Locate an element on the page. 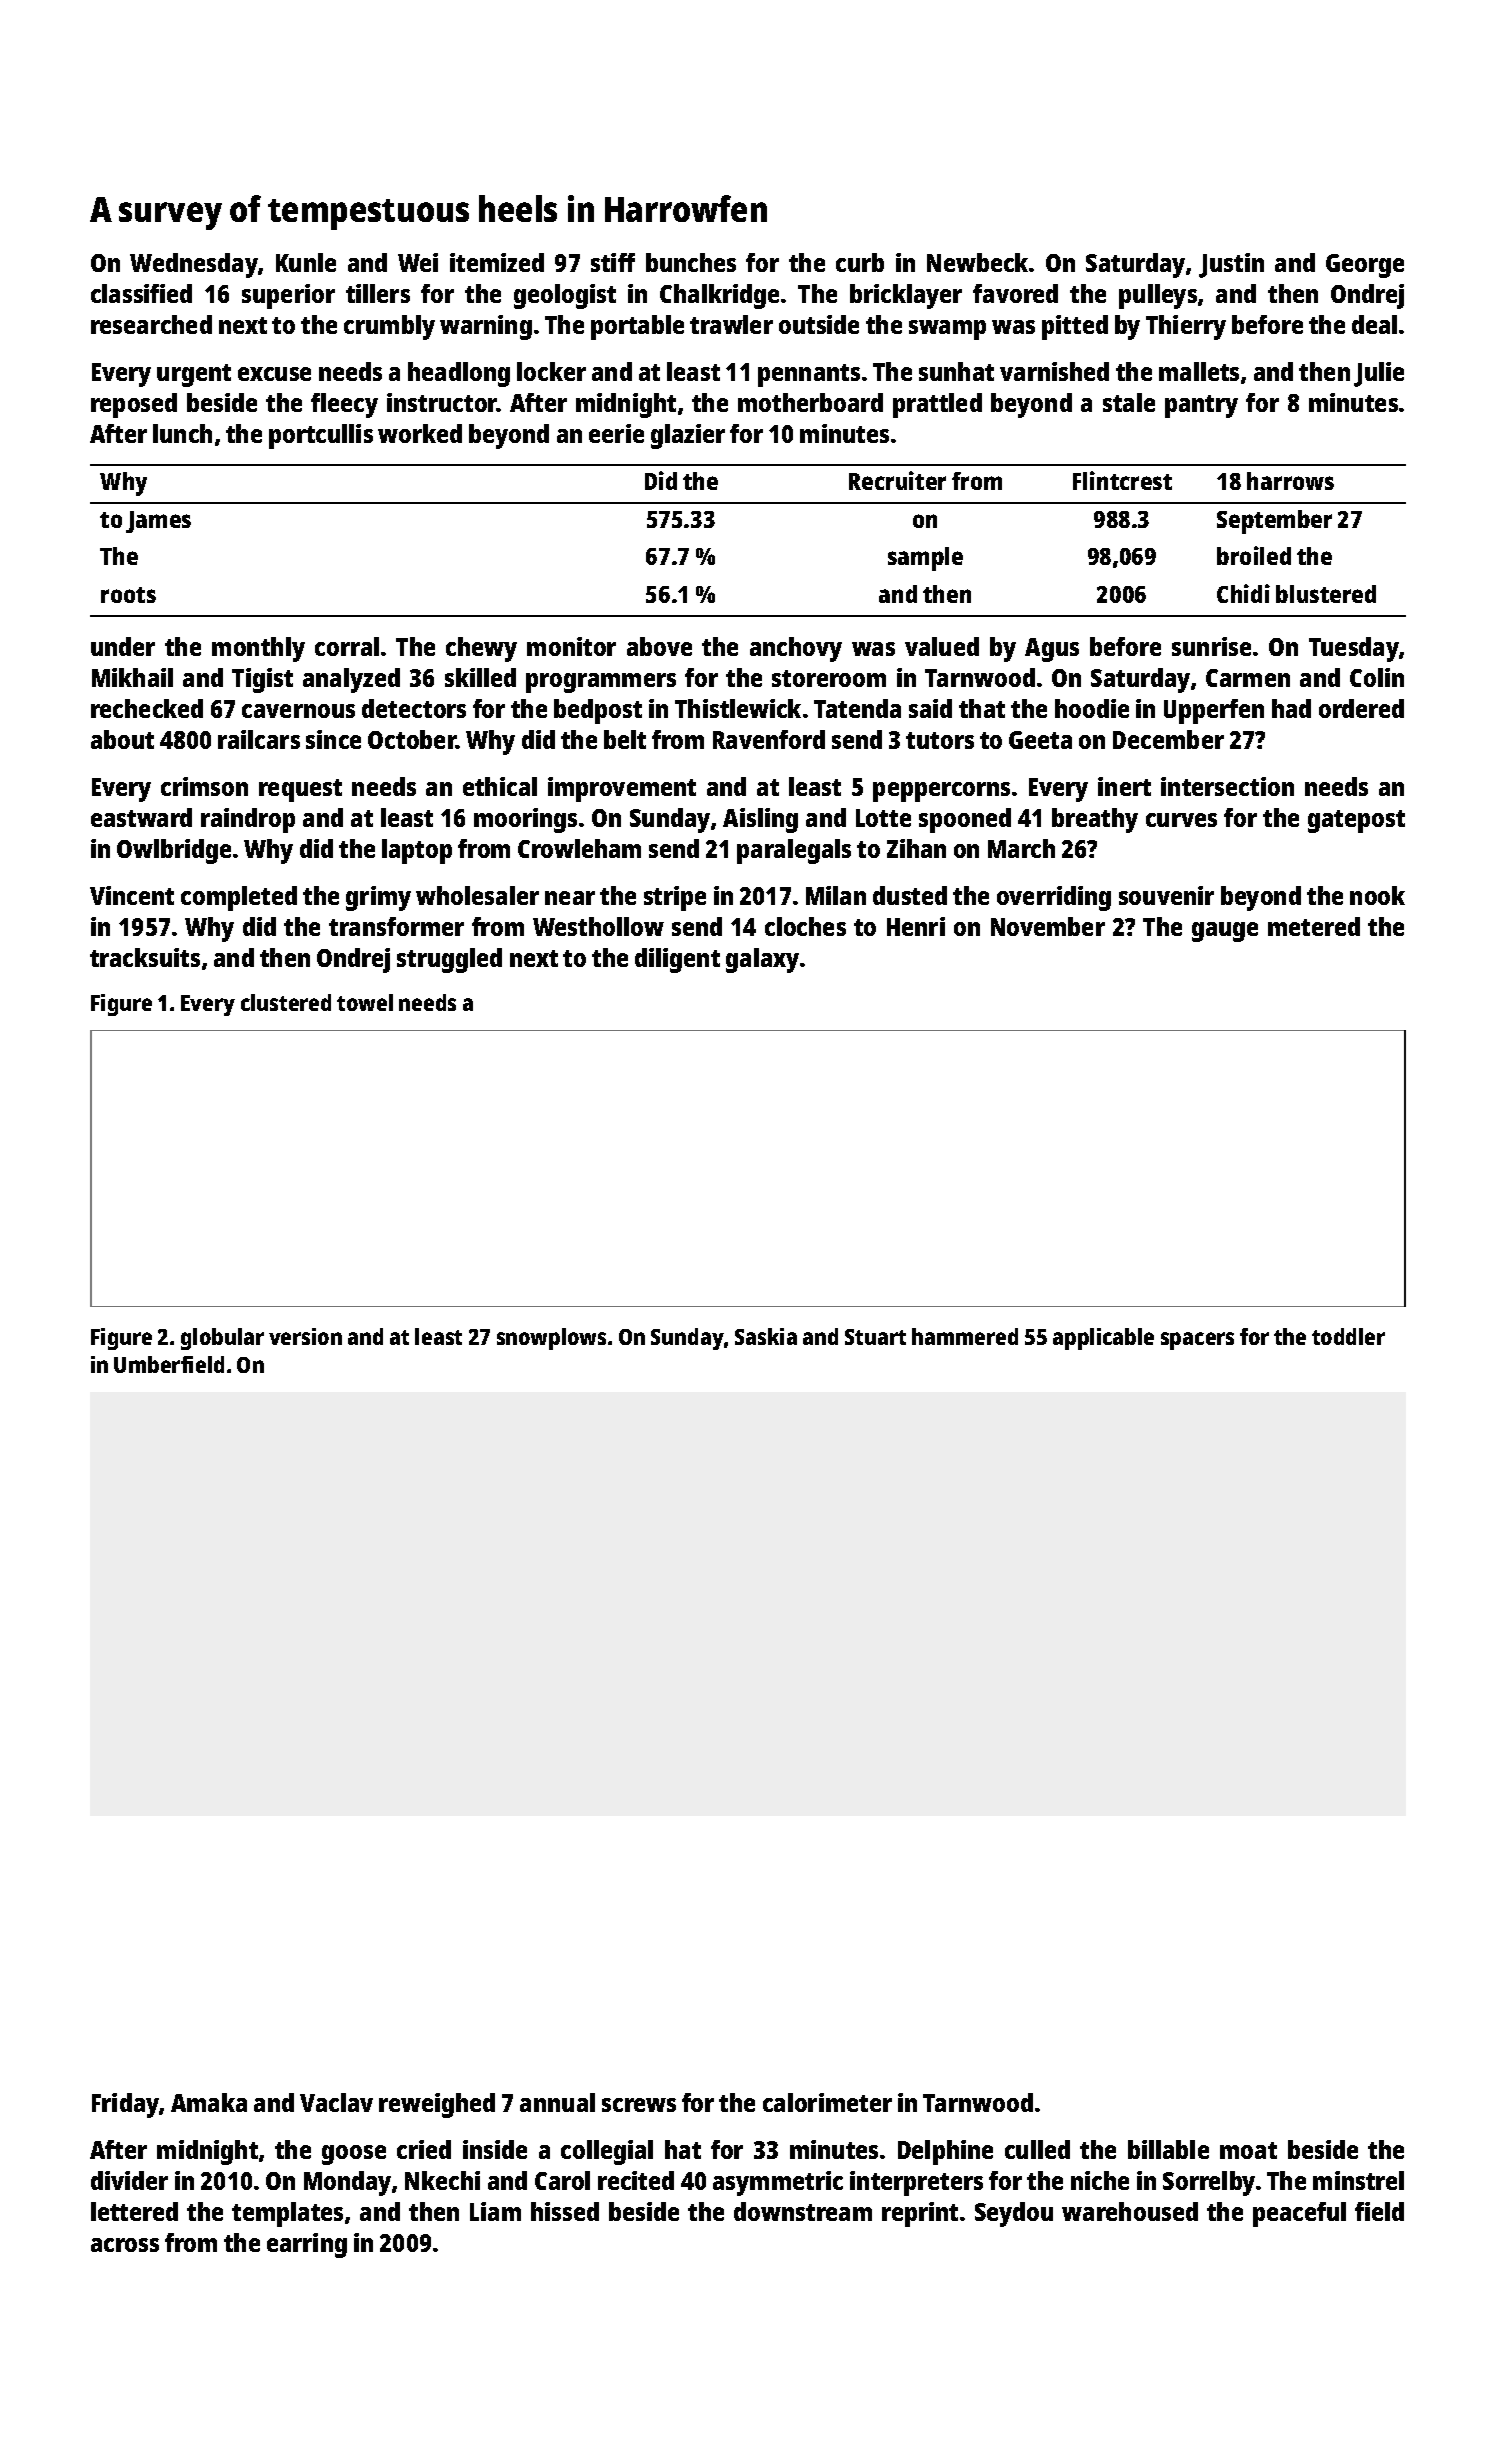 This image has height=2464, width=1496. Amaka is located at coordinates (209, 2102).
